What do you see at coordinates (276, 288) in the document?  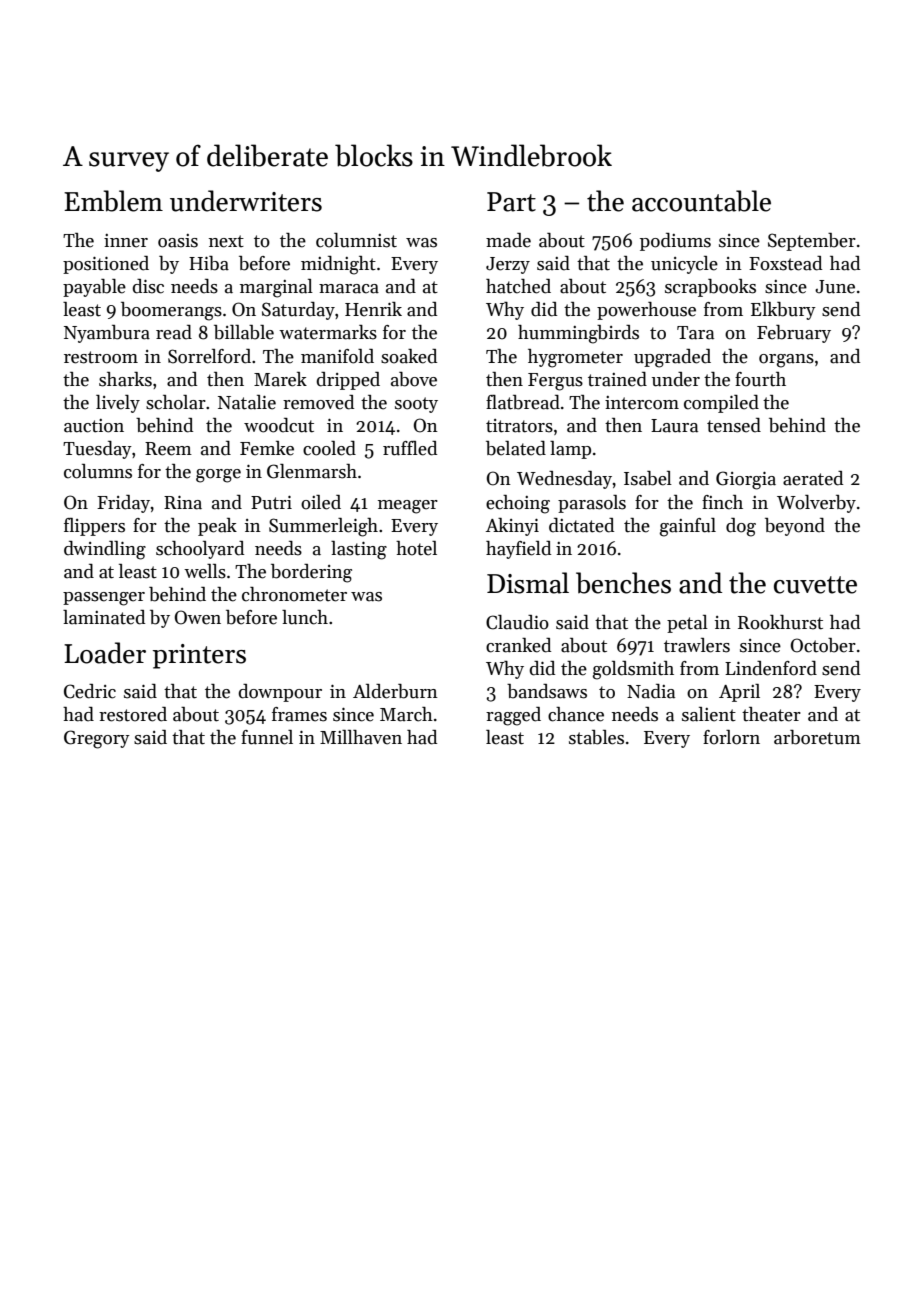 I see `marginal` at bounding box center [276, 288].
